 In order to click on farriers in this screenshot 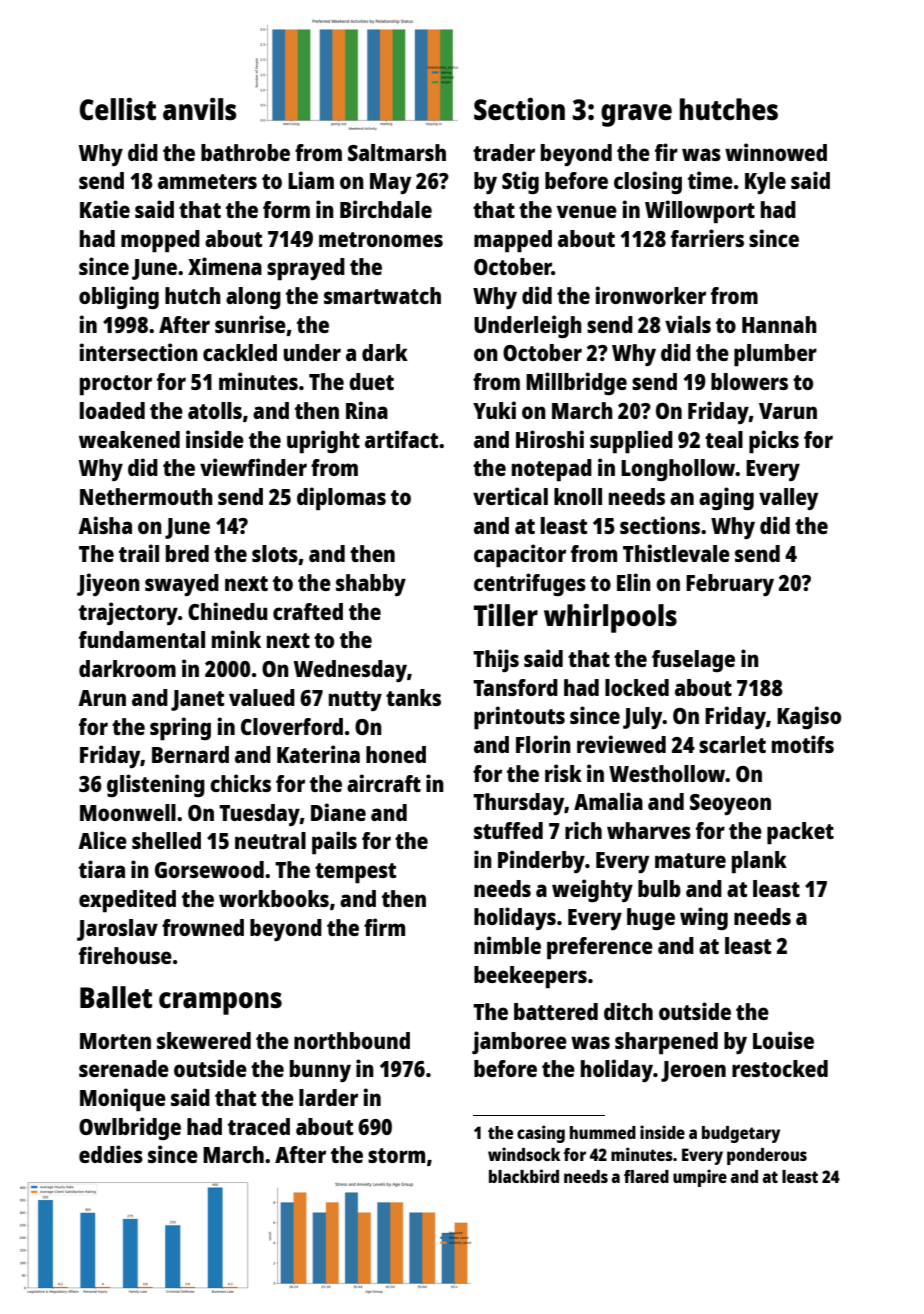, I will do `click(707, 238)`.
